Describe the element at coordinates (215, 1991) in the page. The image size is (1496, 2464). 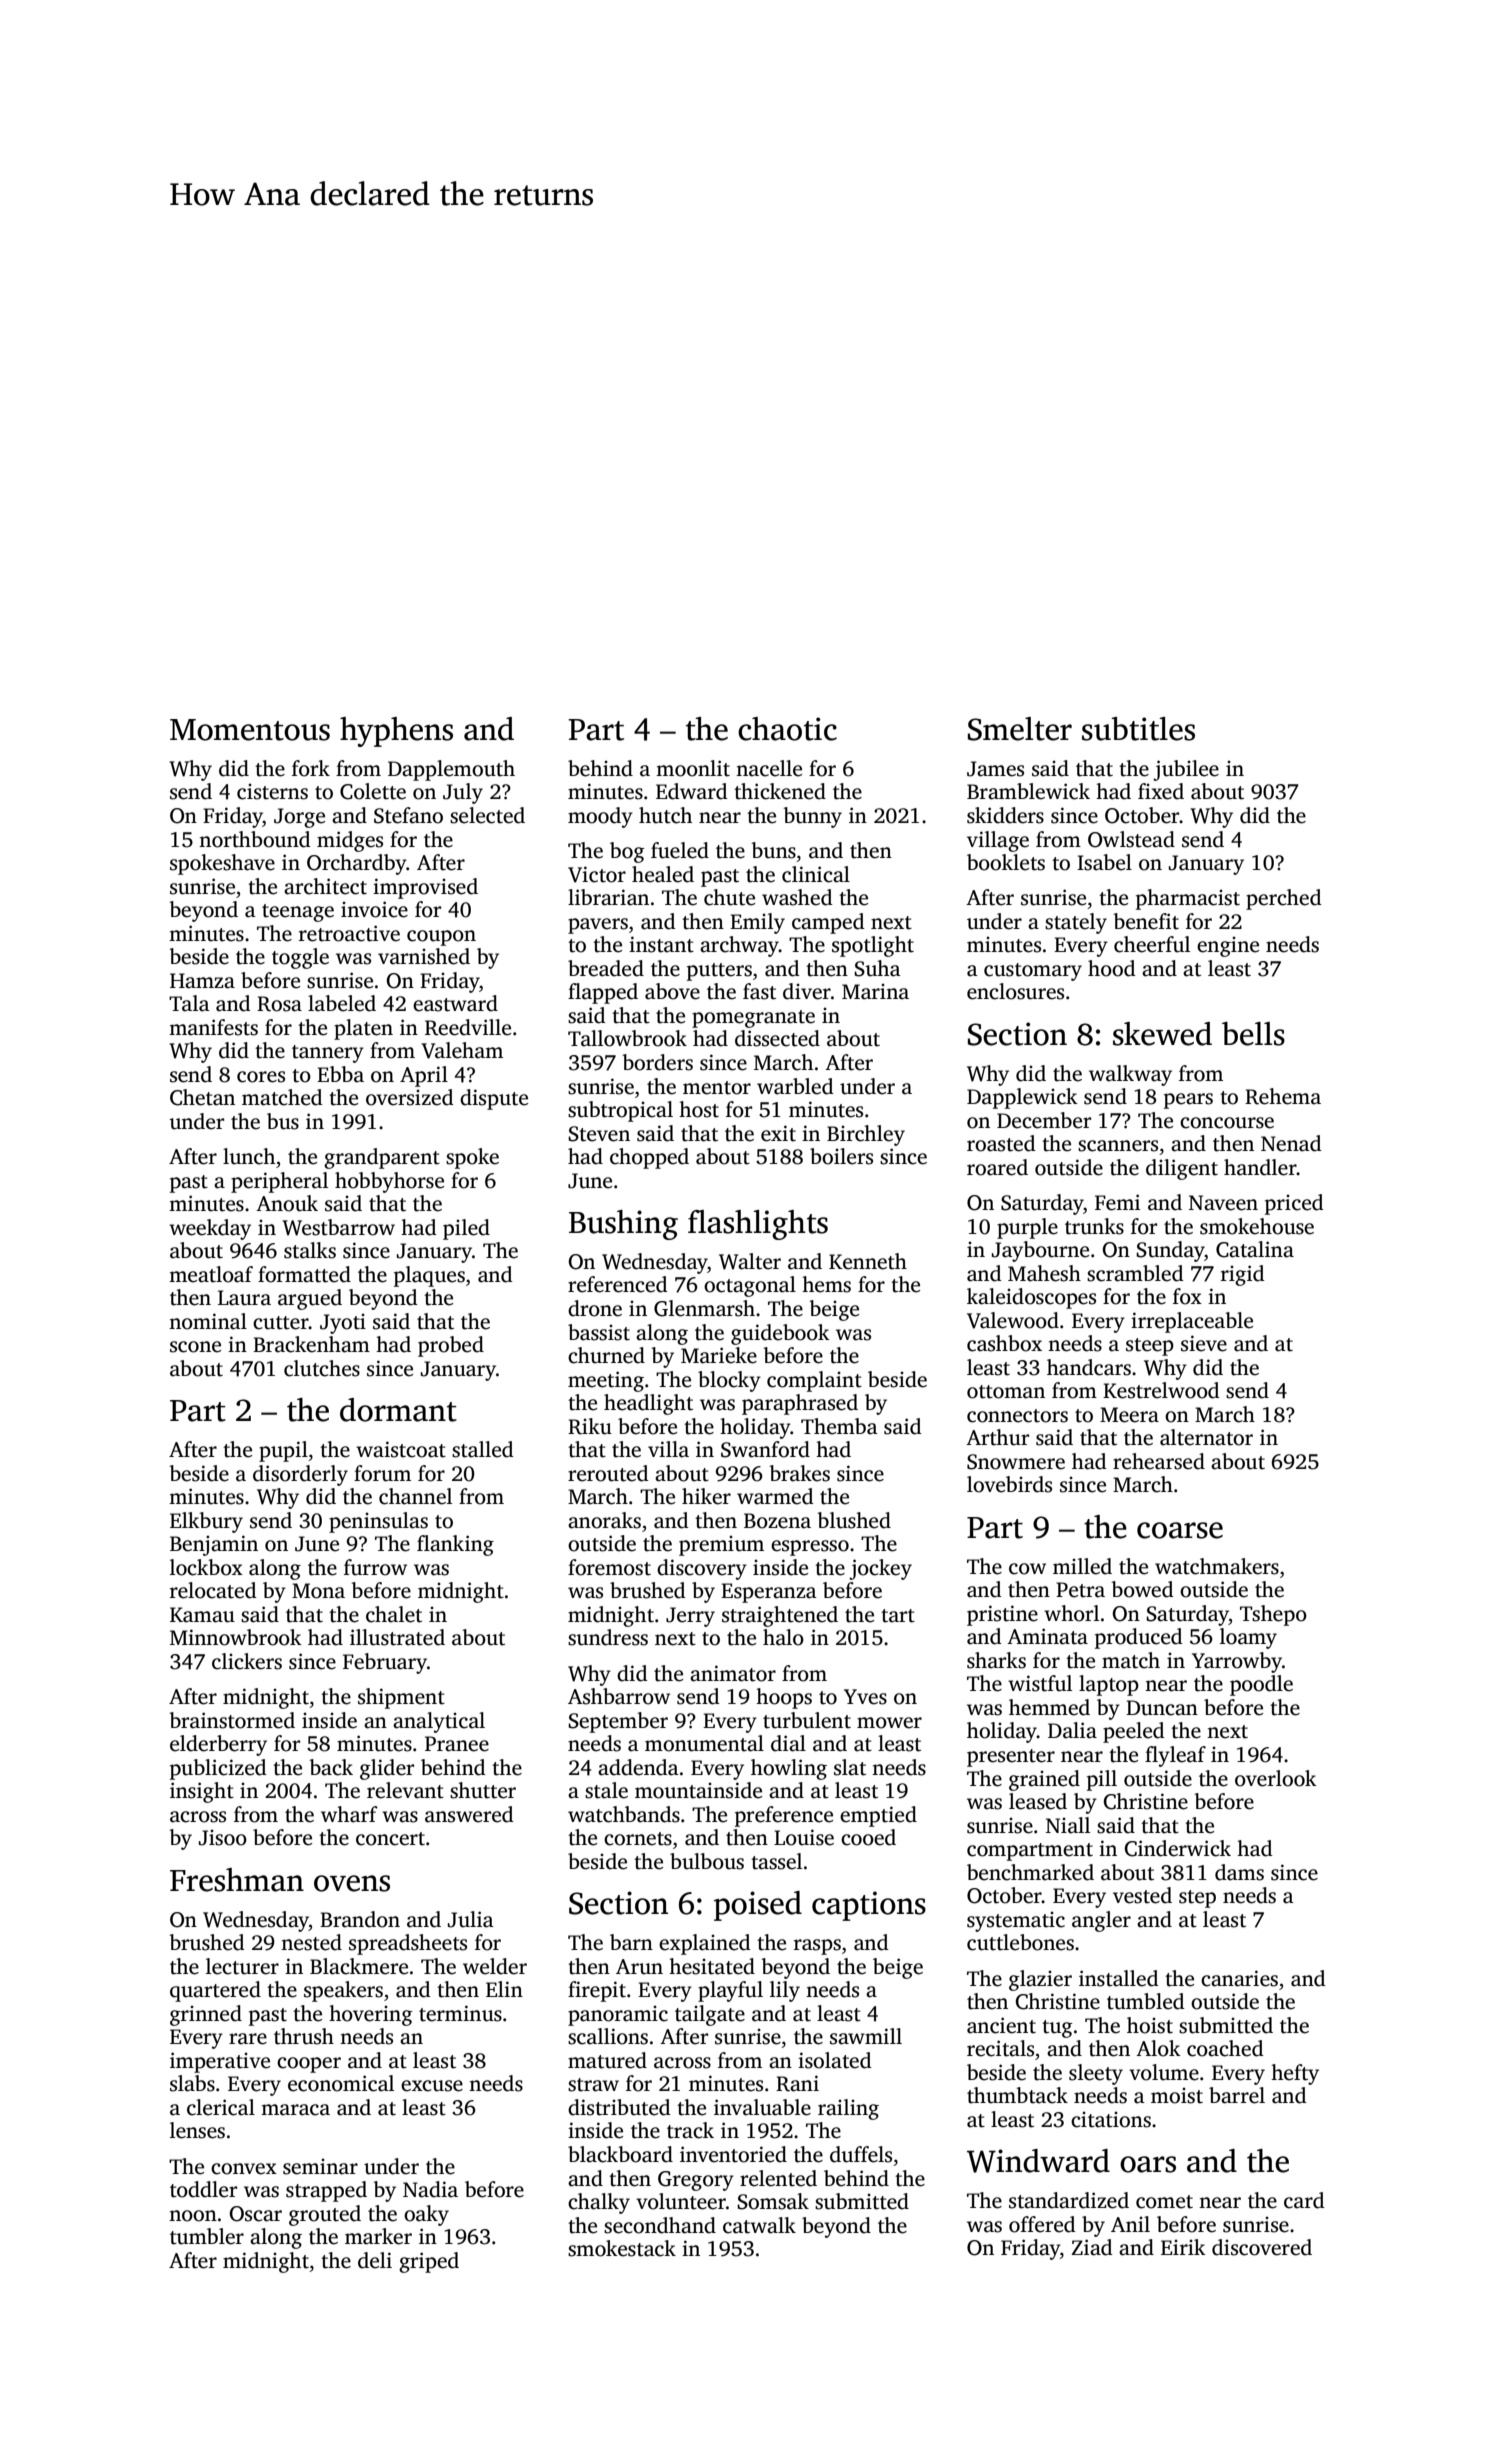
I see `quartered` at that location.
